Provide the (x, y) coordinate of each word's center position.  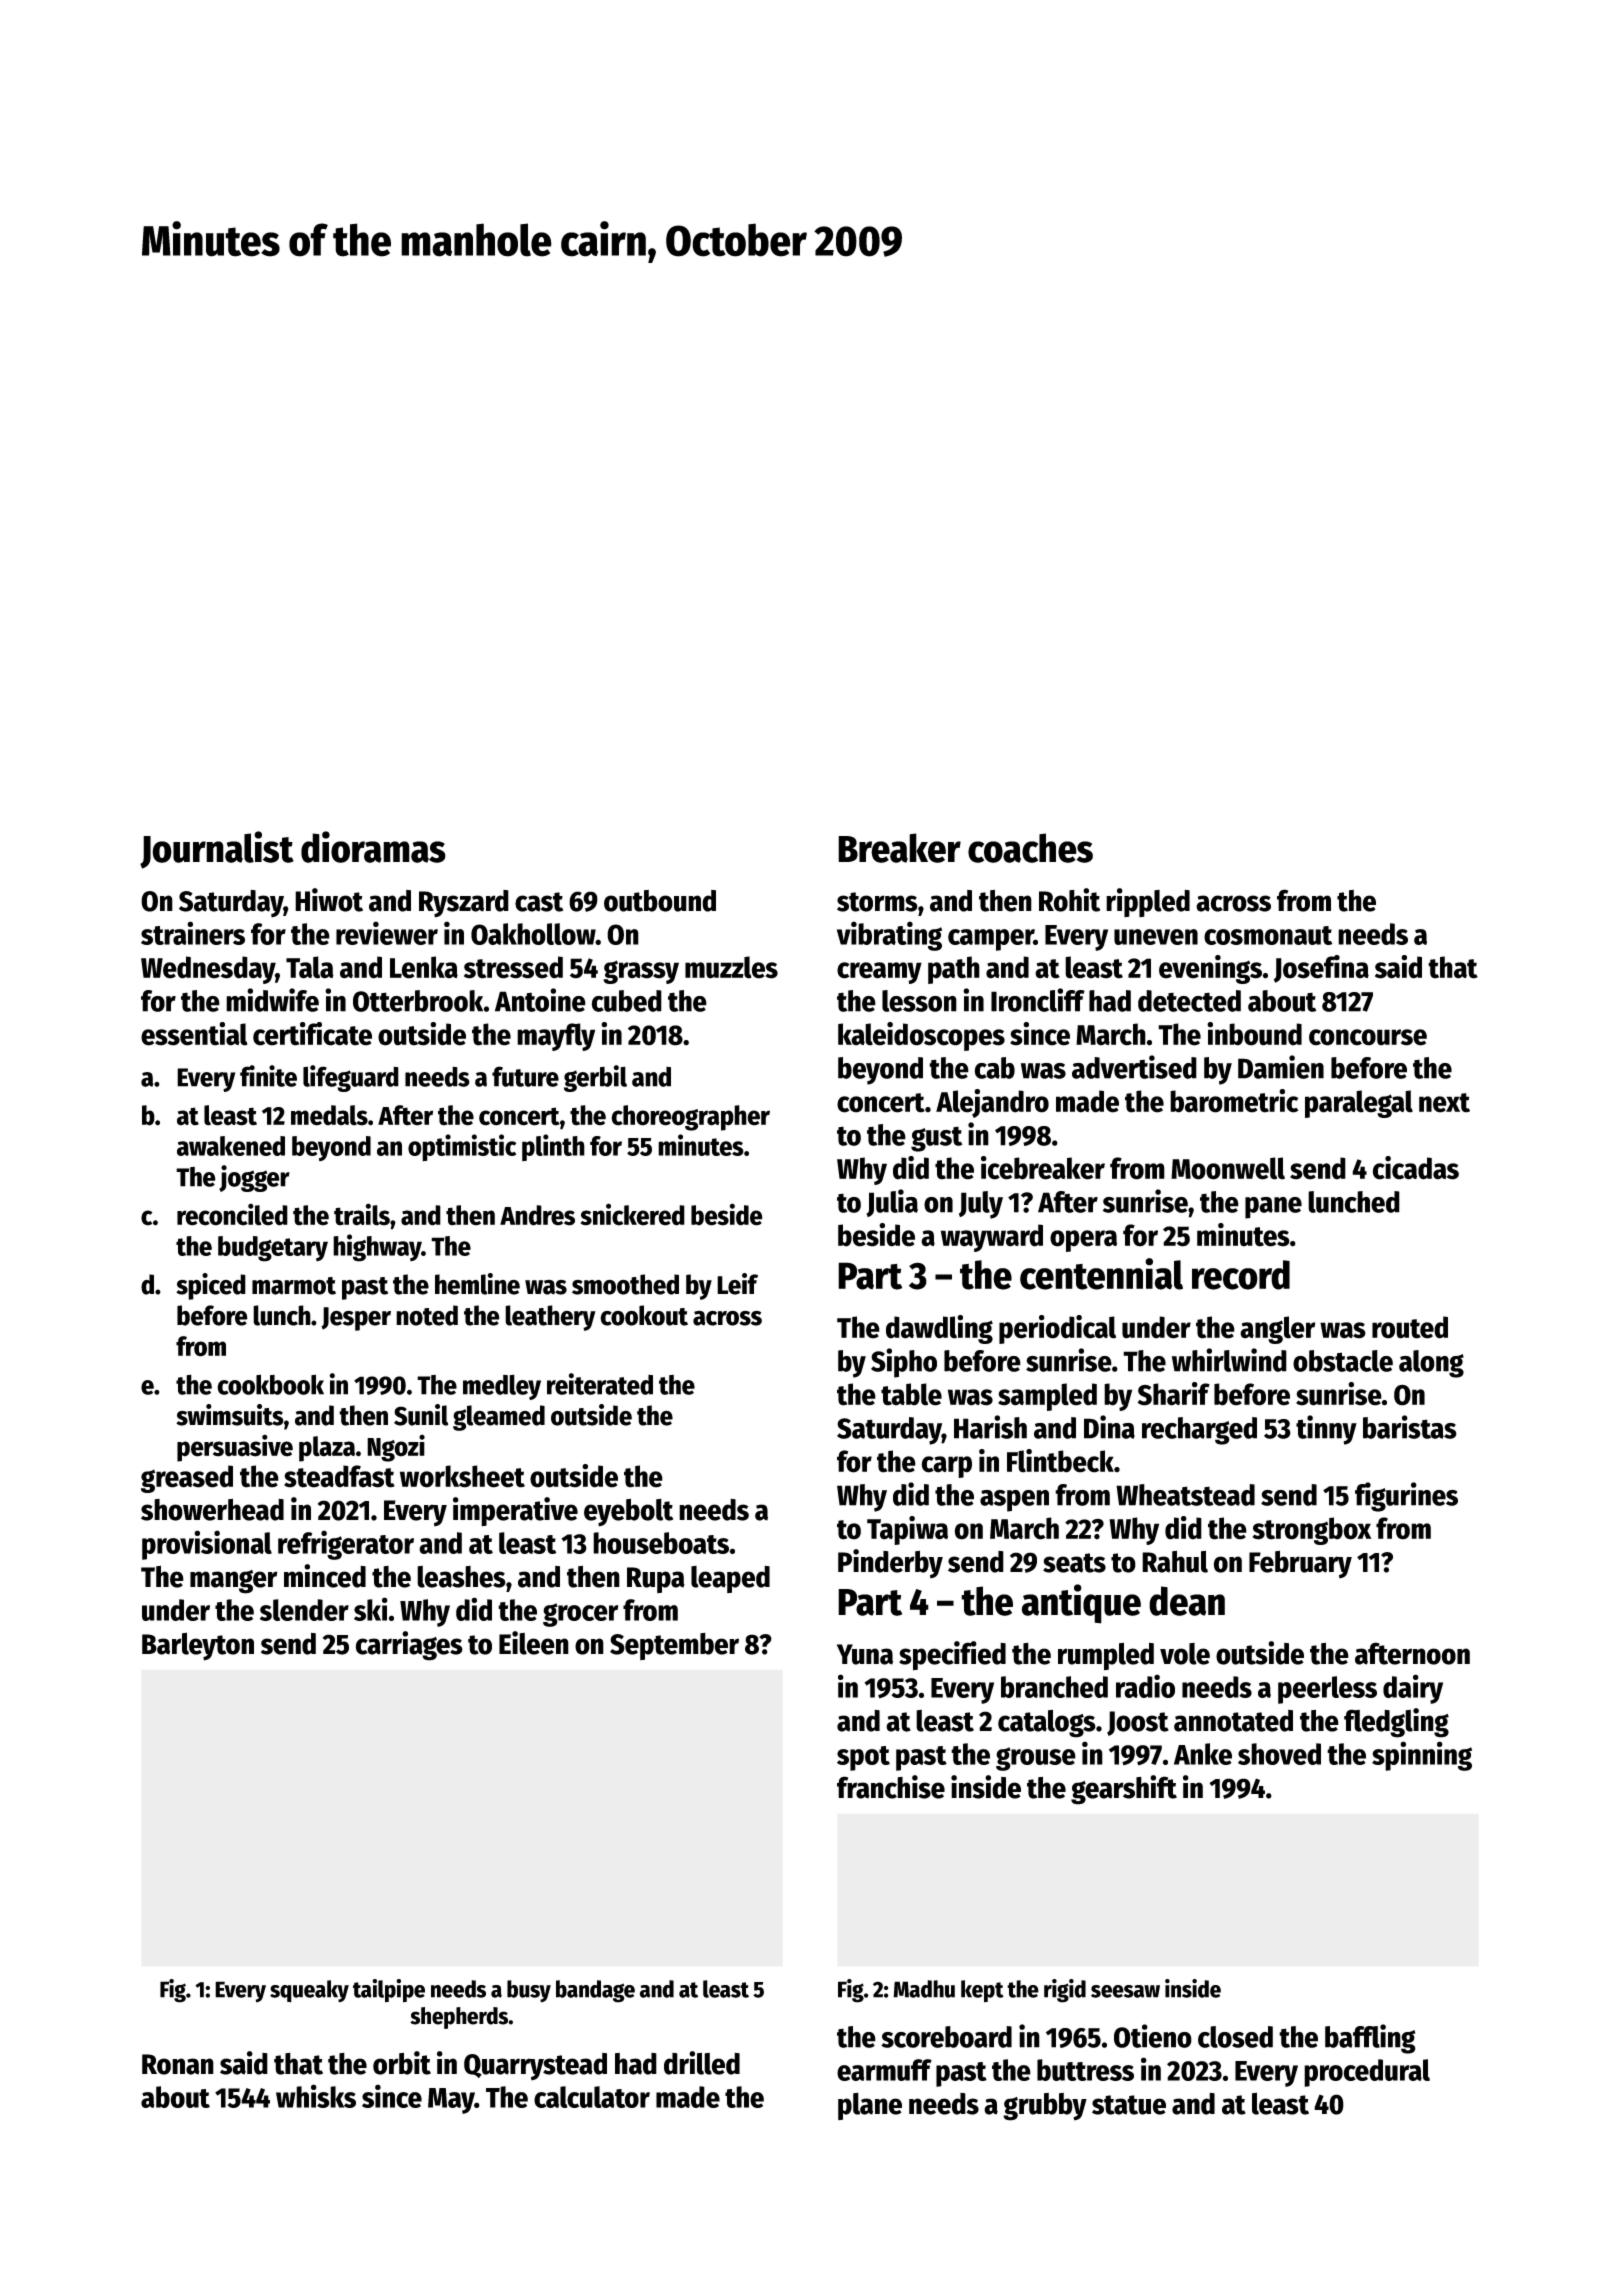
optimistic (462, 1148)
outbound (660, 901)
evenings (1210, 969)
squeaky (309, 1991)
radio (1145, 1686)
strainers (193, 933)
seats (1074, 1563)
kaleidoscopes (921, 1036)
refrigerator (346, 1545)
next (1444, 1103)
